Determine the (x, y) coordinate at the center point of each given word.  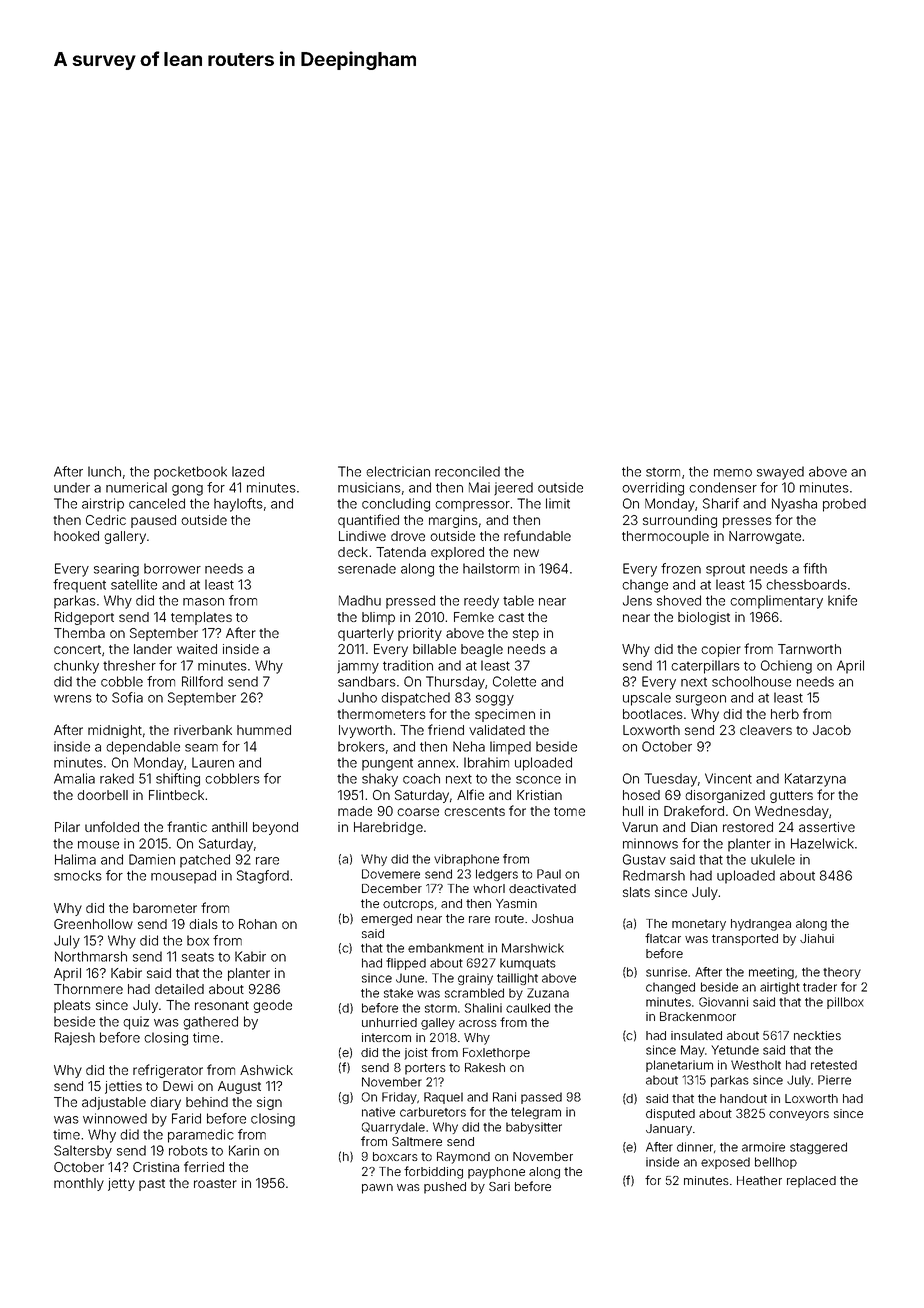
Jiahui (817, 938)
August (239, 1087)
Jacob (832, 730)
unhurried (389, 1022)
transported (745, 940)
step (526, 635)
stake (398, 993)
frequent (79, 586)
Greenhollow (93, 924)
